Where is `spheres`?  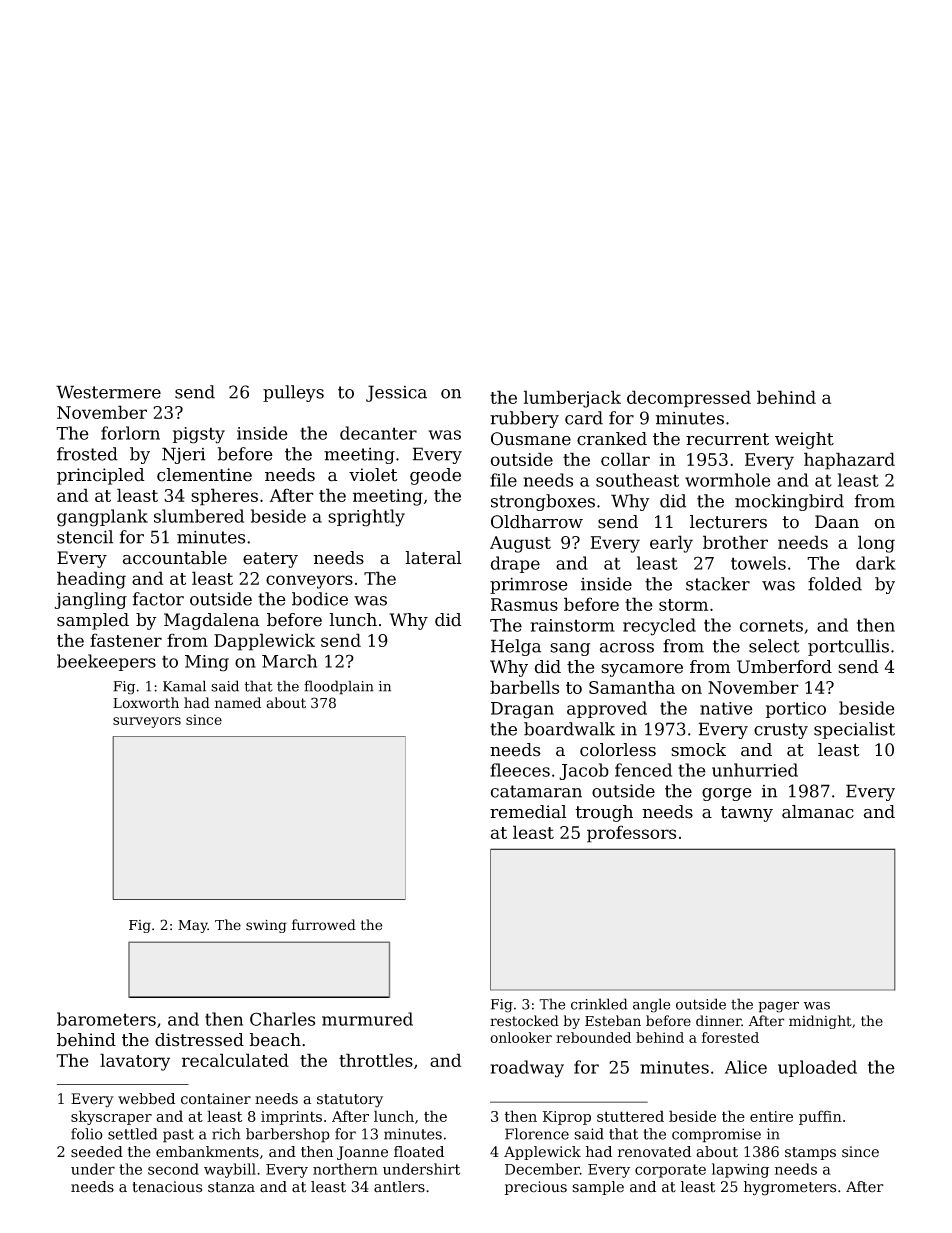
spheres is located at coordinates (224, 497).
